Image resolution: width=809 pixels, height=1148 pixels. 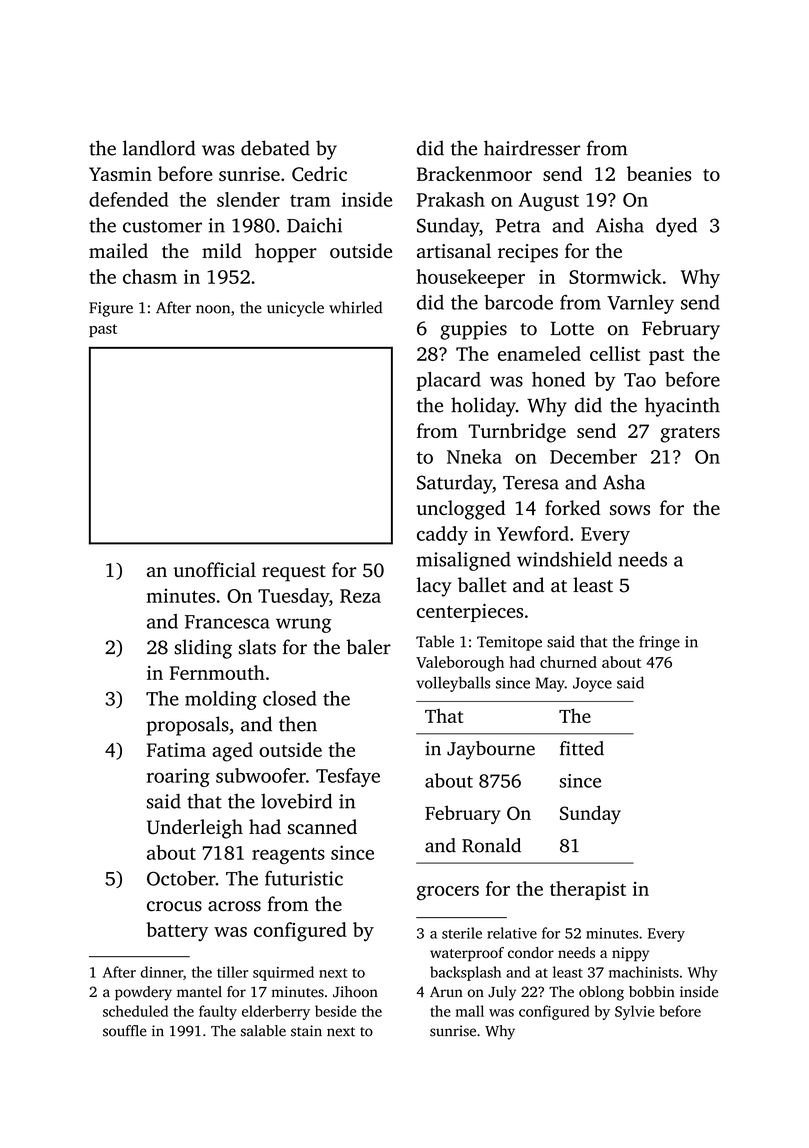 What do you see at coordinates (474, 173) in the page?
I see `Brackenmoor` at bounding box center [474, 173].
